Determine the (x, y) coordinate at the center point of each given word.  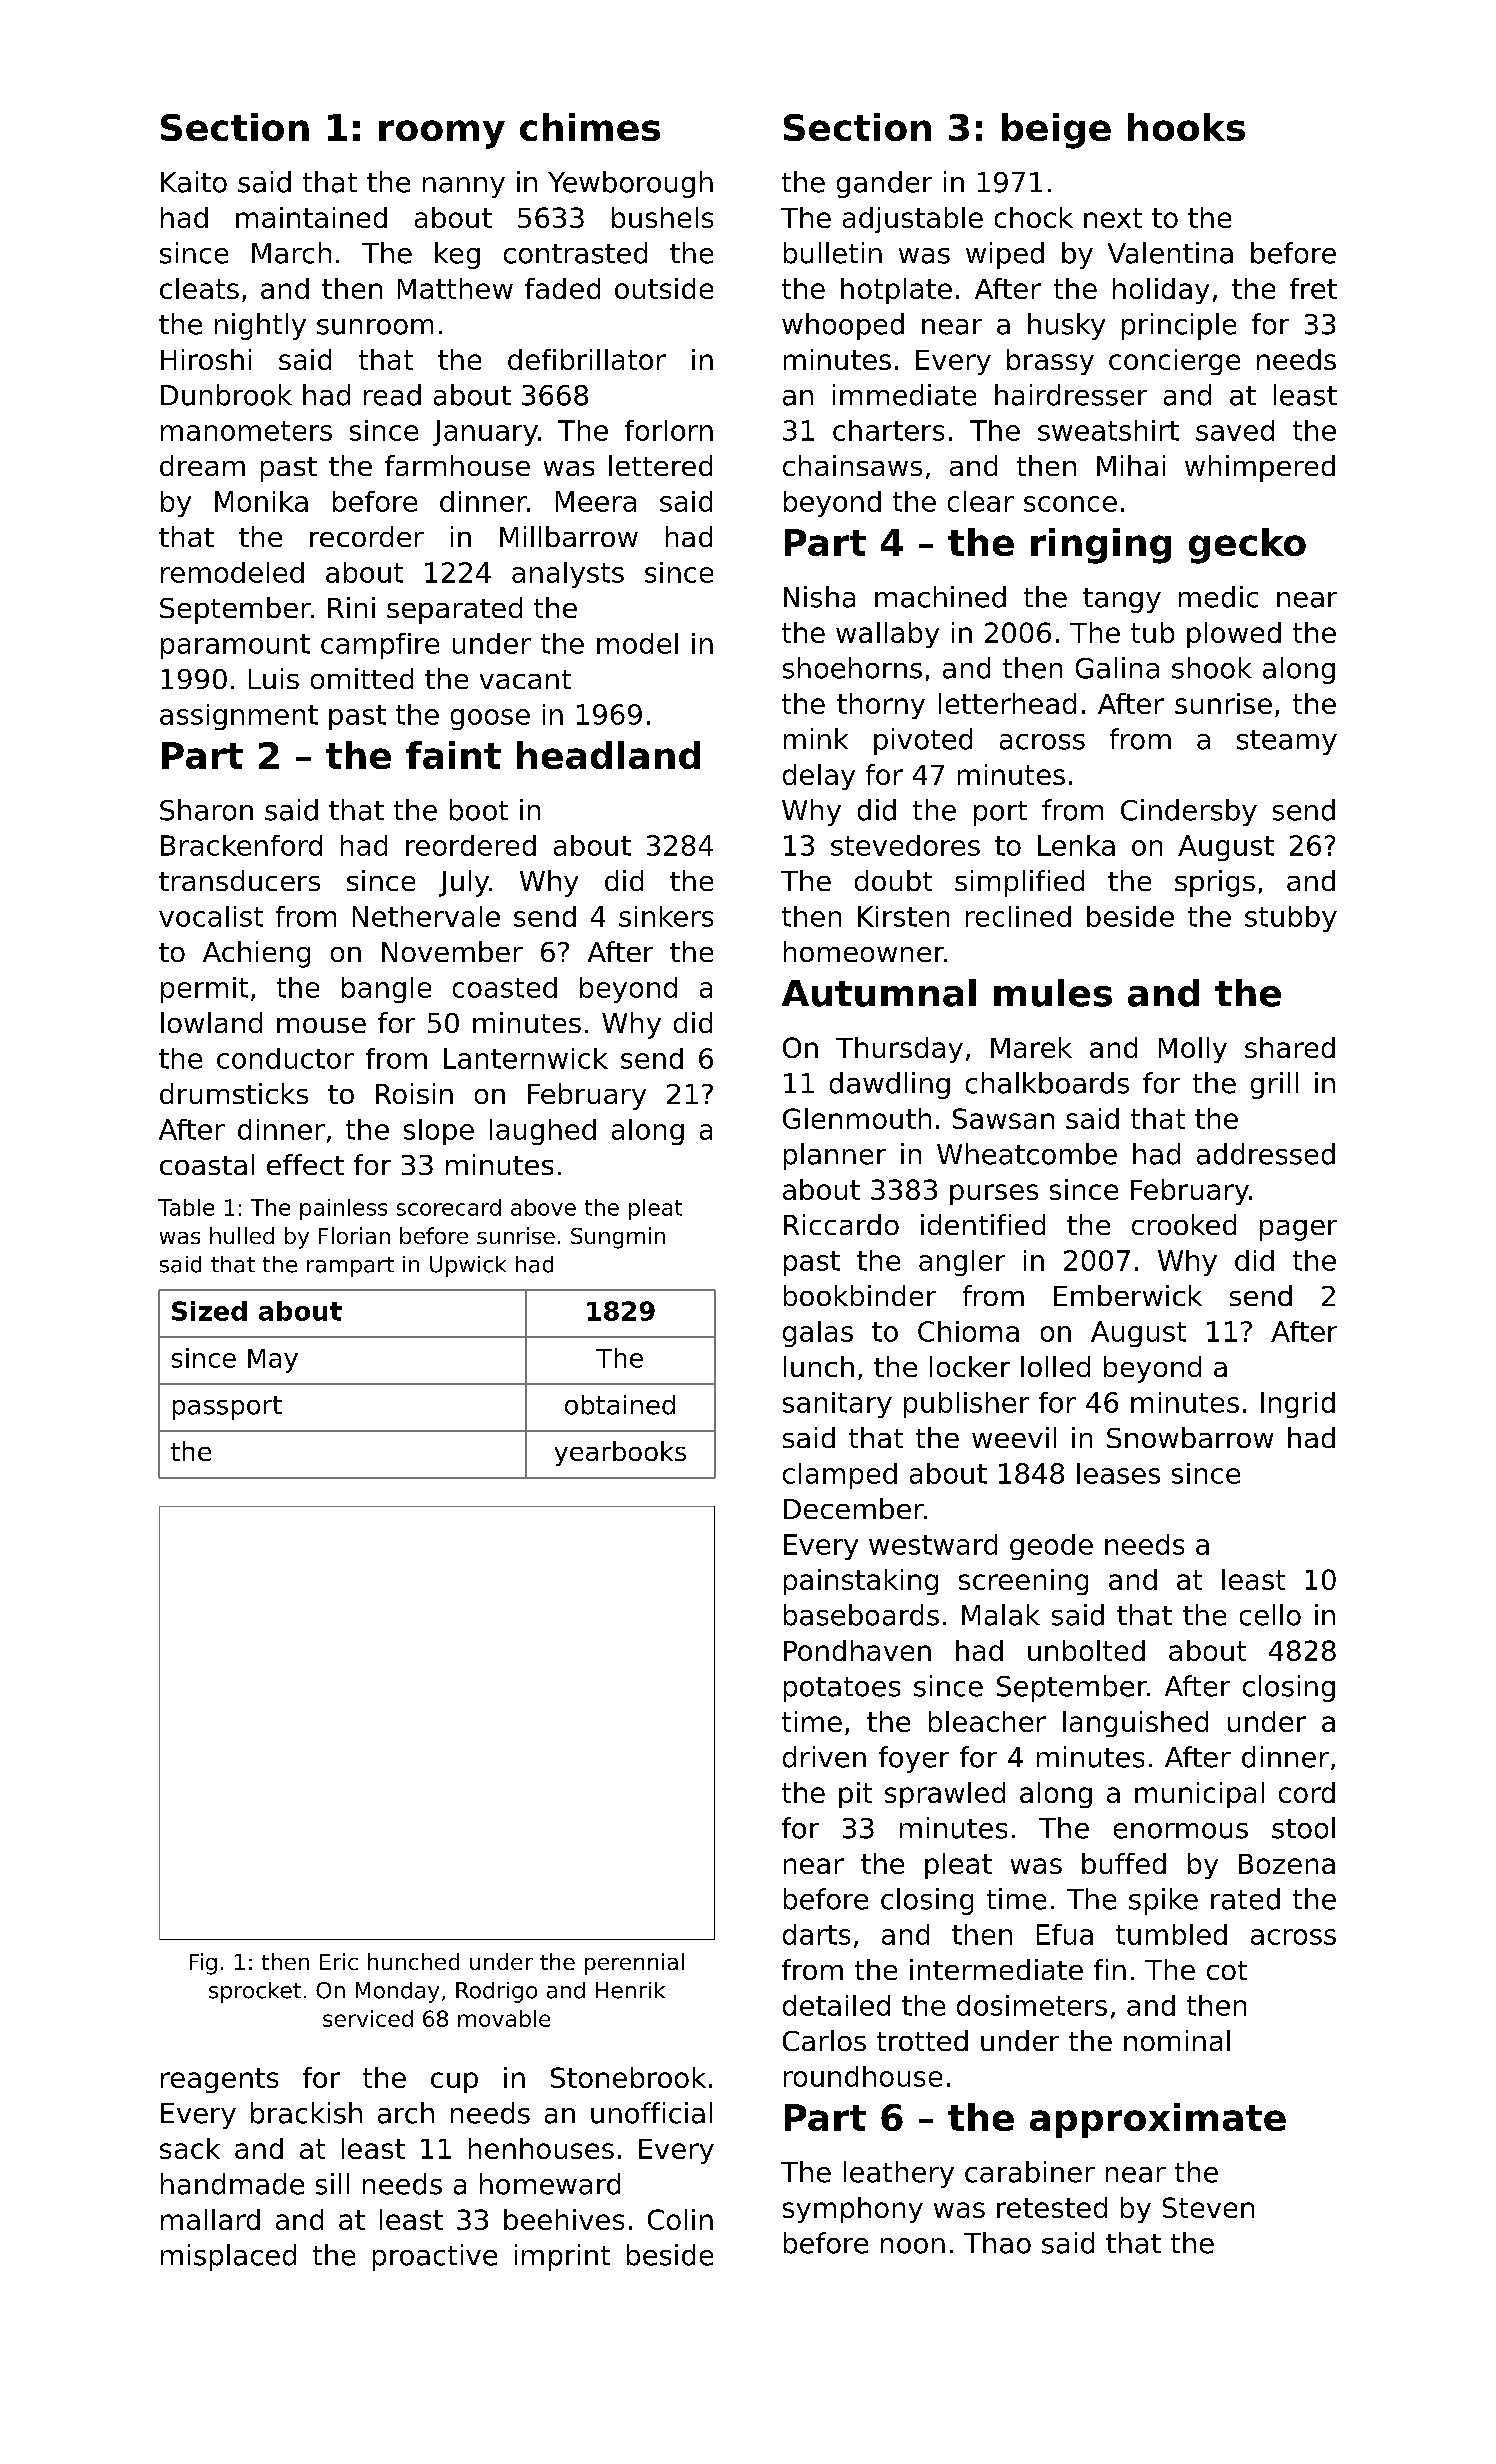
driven (824, 1757)
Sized (209, 1311)
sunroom (375, 327)
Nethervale (426, 916)
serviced (368, 2018)
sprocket (255, 1992)
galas (818, 1334)
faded (562, 288)
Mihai (1131, 465)
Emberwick (1128, 1295)
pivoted (923, 741)
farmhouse (457, 465)
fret (1313, 288)
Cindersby (1189, 812)
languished (1135, 1724)
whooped (843, 326)
